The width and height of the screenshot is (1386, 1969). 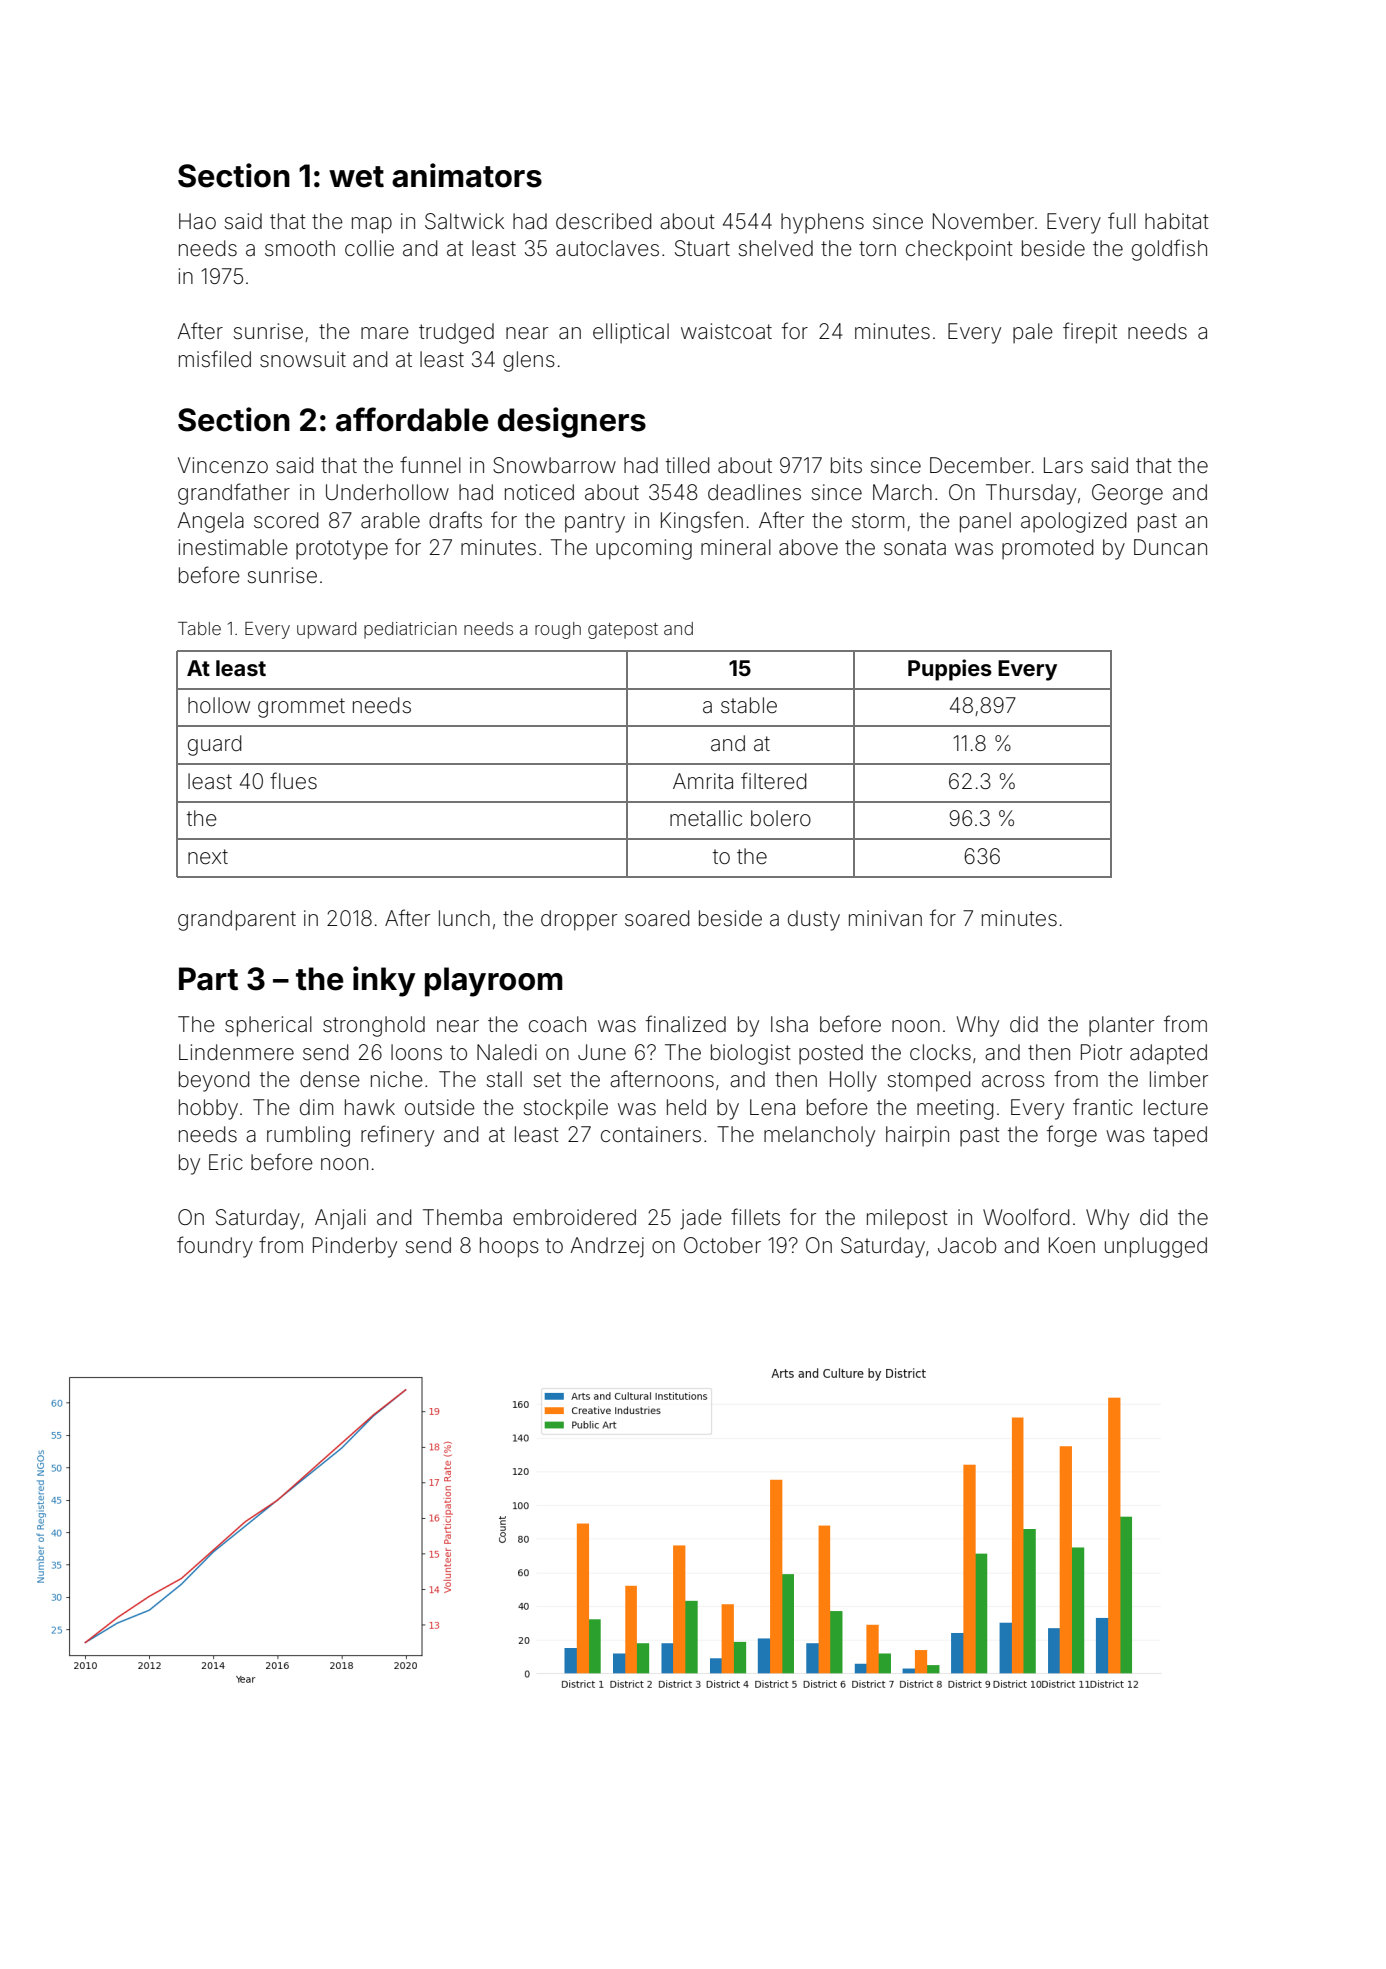 I want to click on soared, so click(x=657, y=918).
